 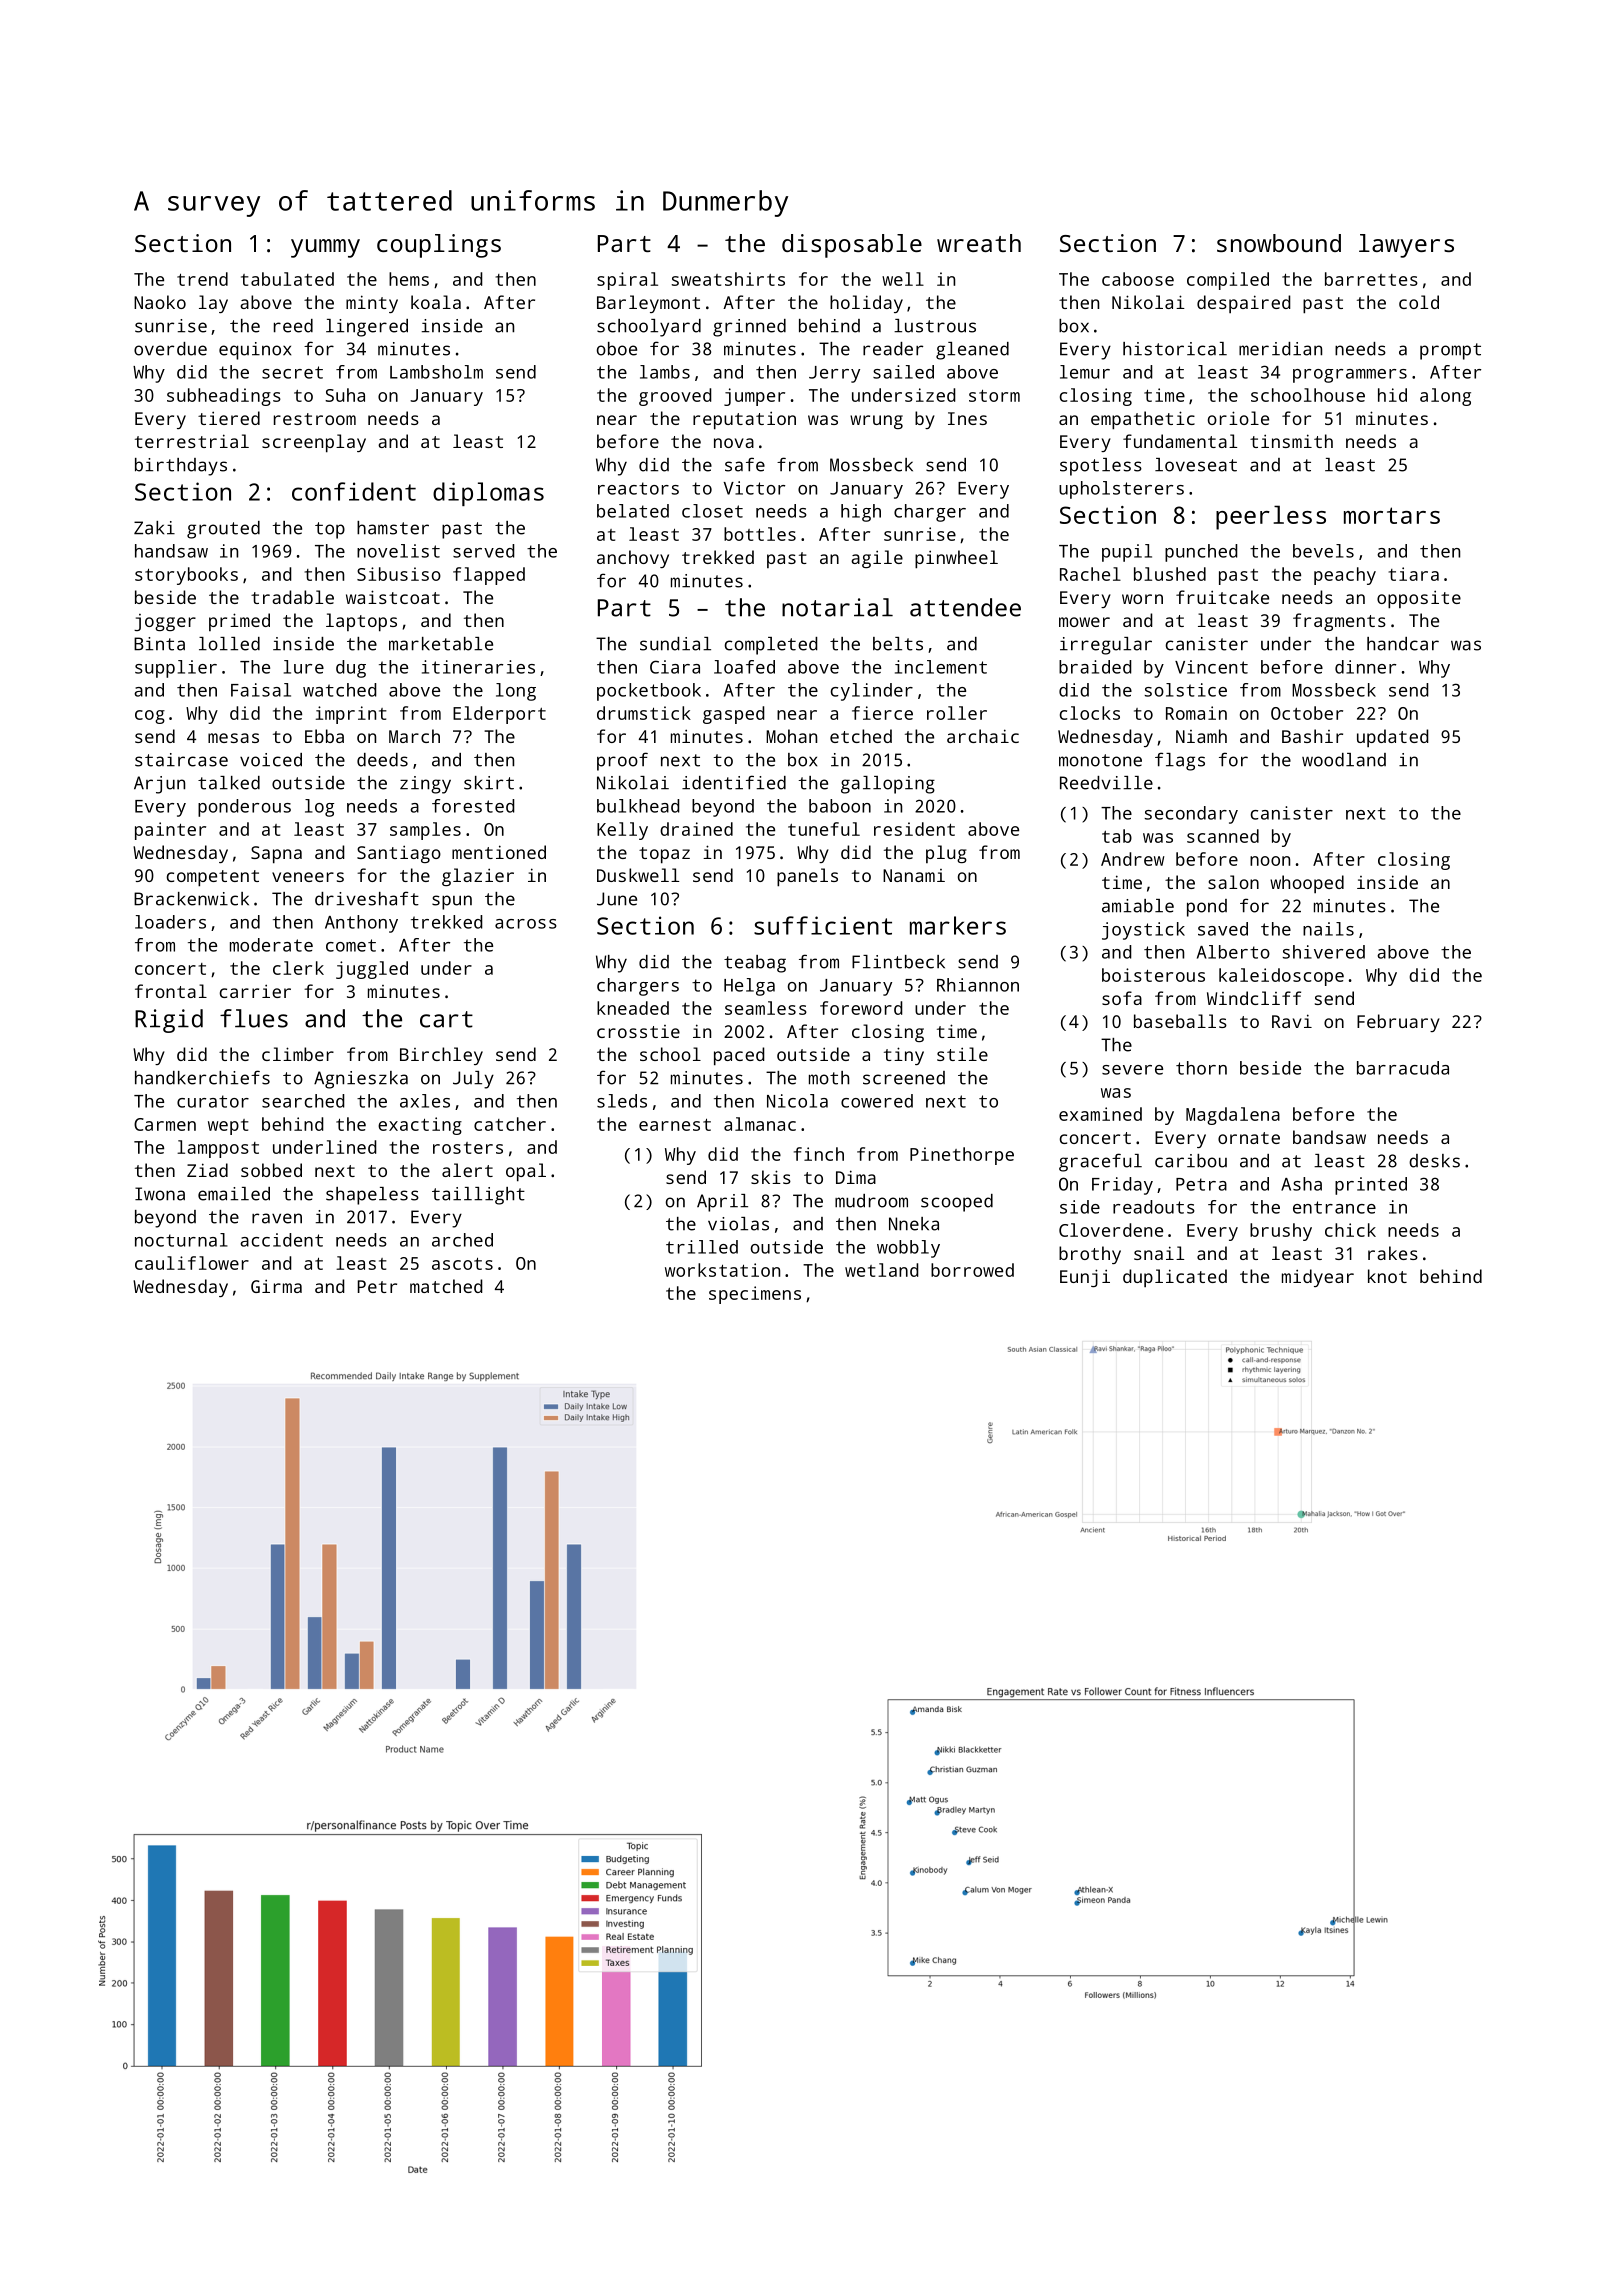 What do you see at coordinates (1244, 304) in the page?
I see `despaired` at bounding box center [1244, 304].
